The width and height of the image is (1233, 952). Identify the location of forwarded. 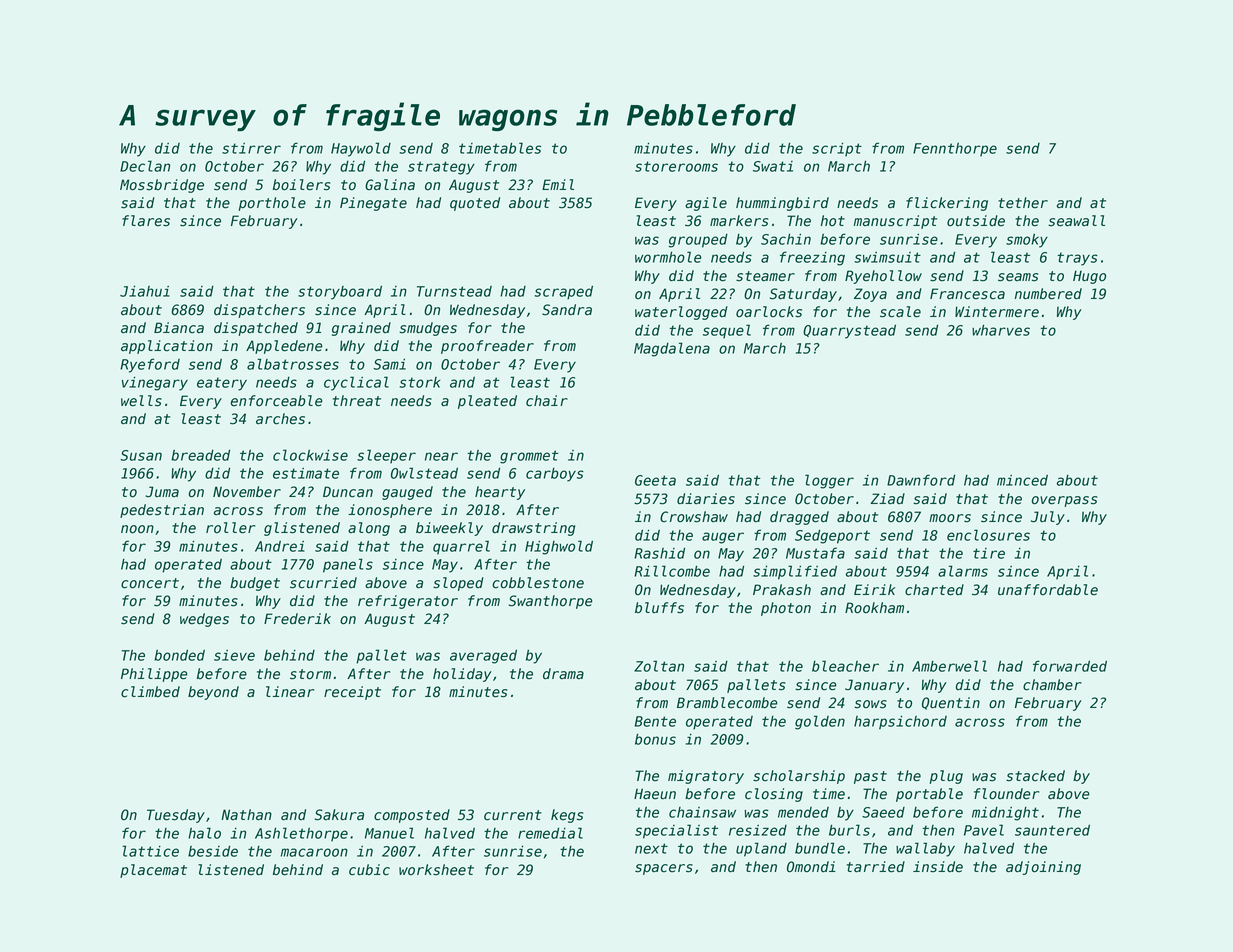
(1070, 666).
